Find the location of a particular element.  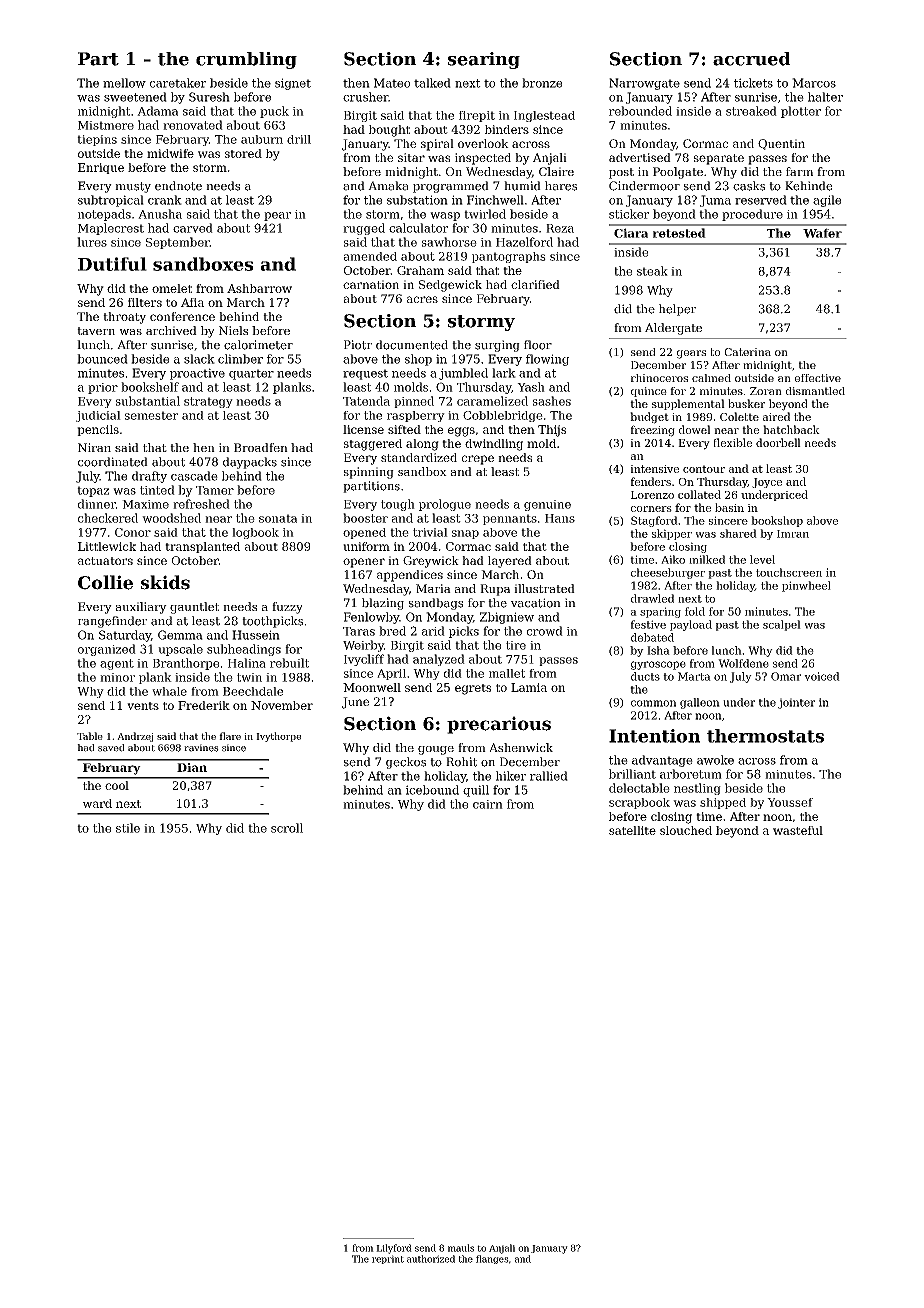

stile is located at coordinates (128, 828).
